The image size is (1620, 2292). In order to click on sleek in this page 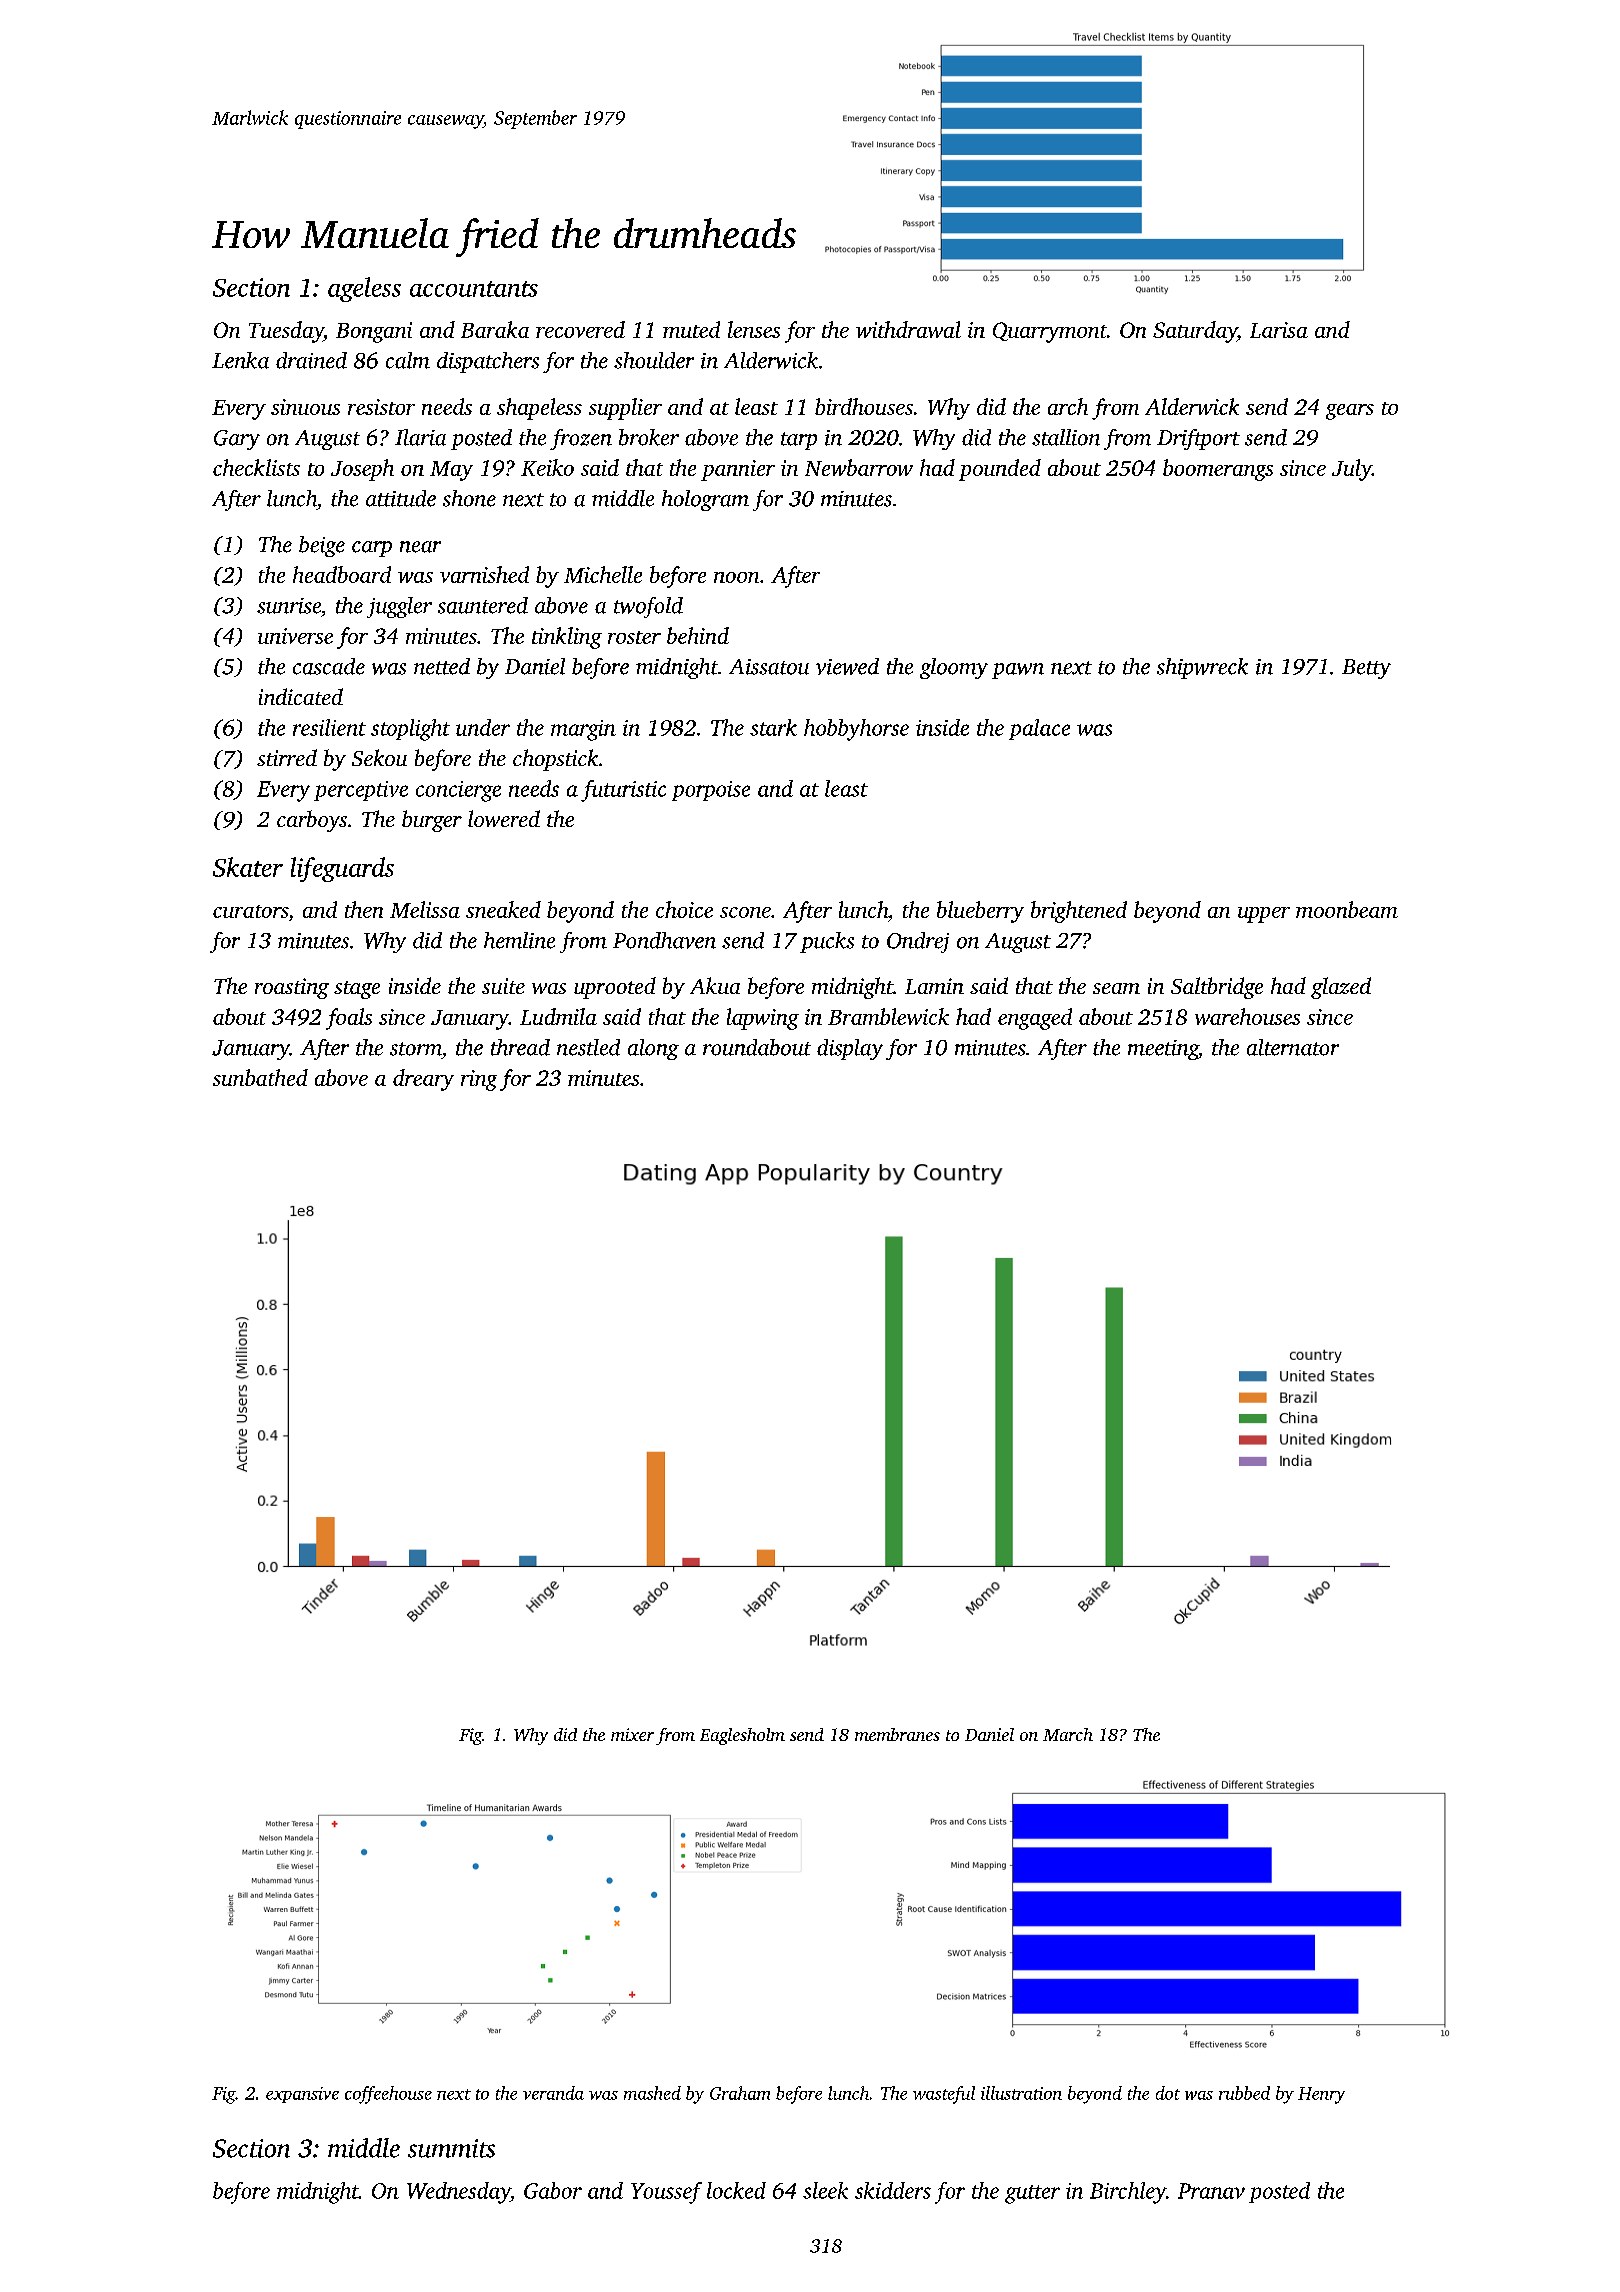, I will do `click(825, 2190)`.
